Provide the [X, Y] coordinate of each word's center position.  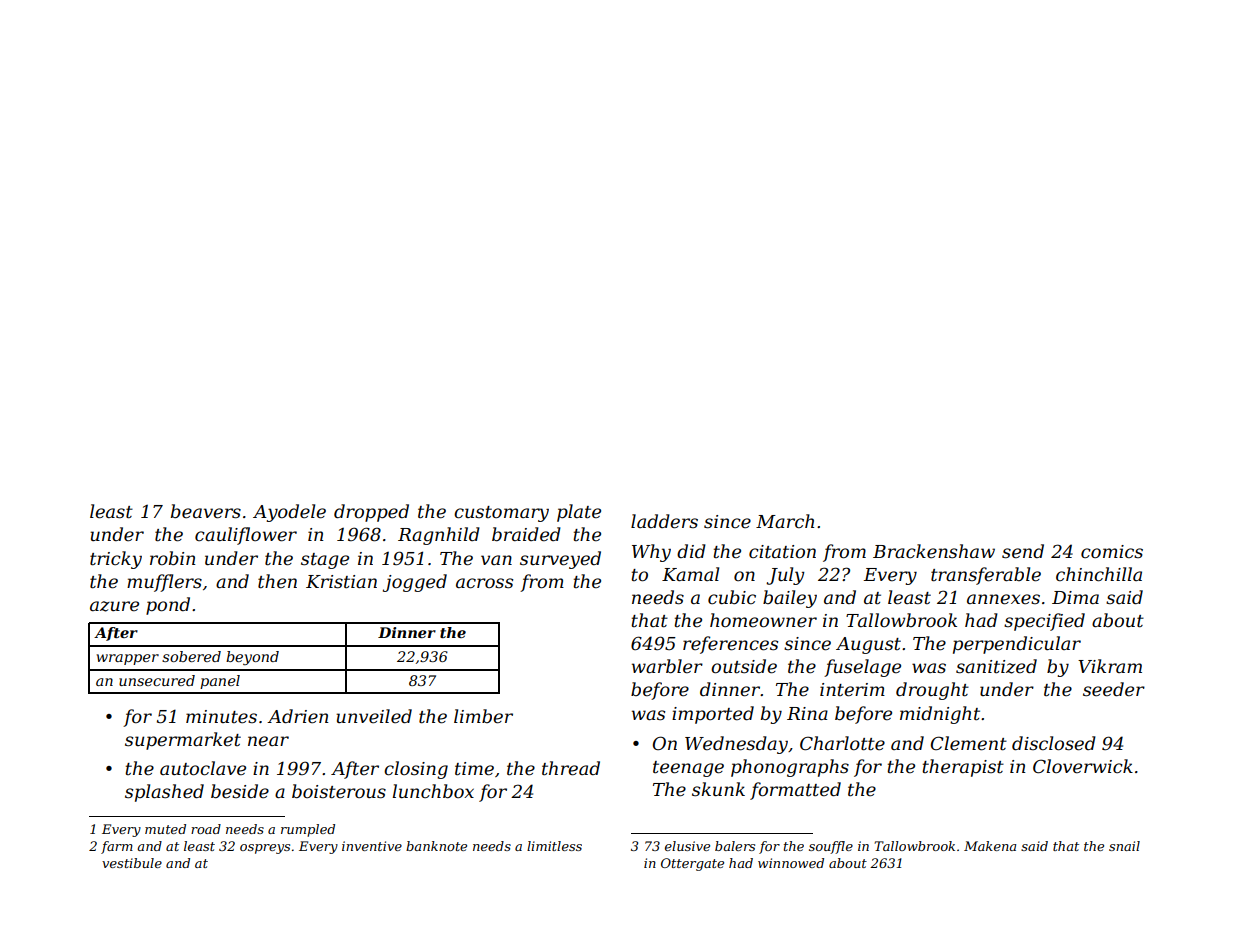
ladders [664, 521]
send [1023, 551]
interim [852, 690]
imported [713, 715]
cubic [732, 597]
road [206, 829]
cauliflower [246, 536]
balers [735, 846]
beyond [252, 658]
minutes [221, 716]
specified [1044, 622]
